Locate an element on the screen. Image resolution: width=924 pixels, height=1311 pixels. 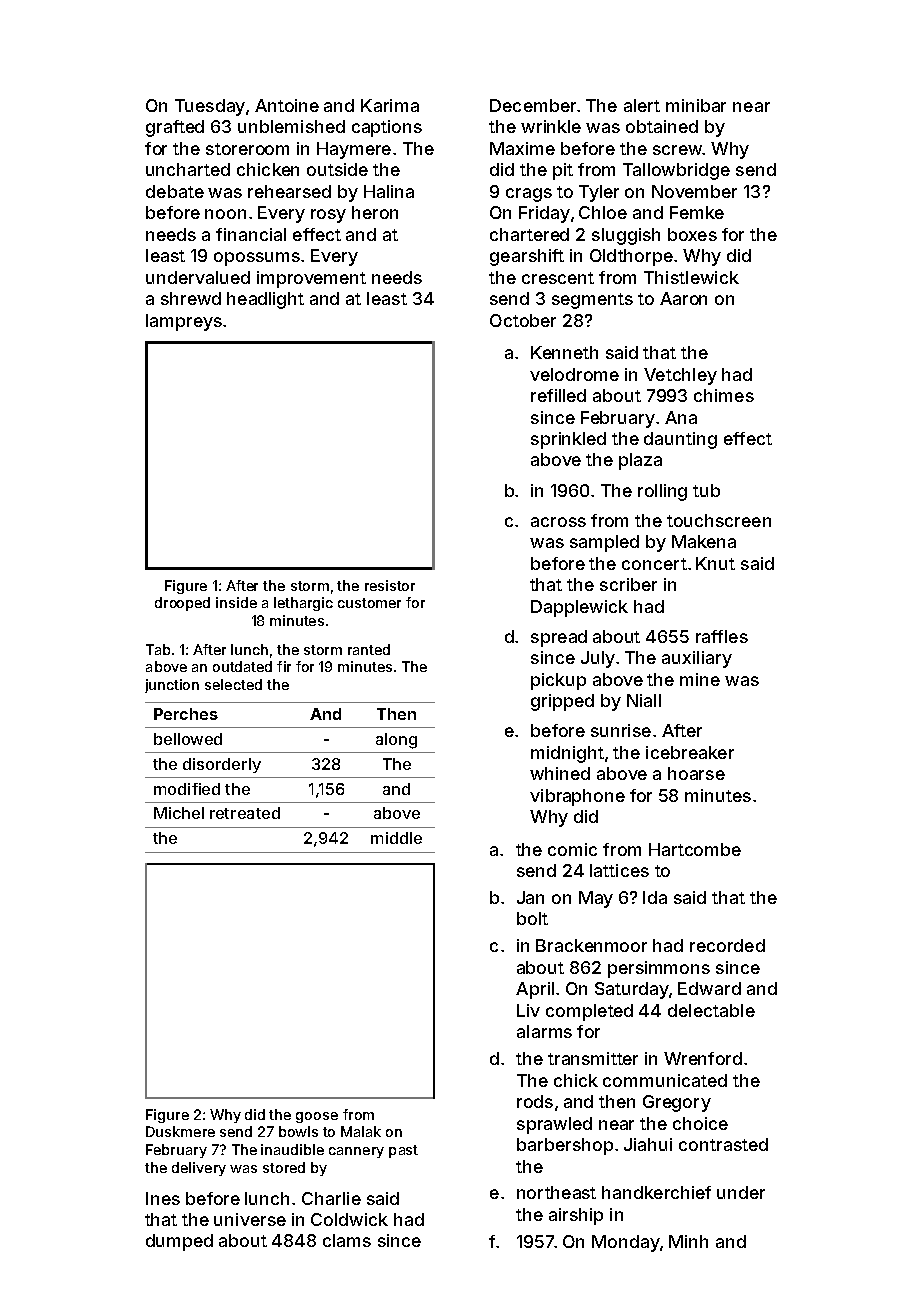
crags is located at coordinates (529, 195).
